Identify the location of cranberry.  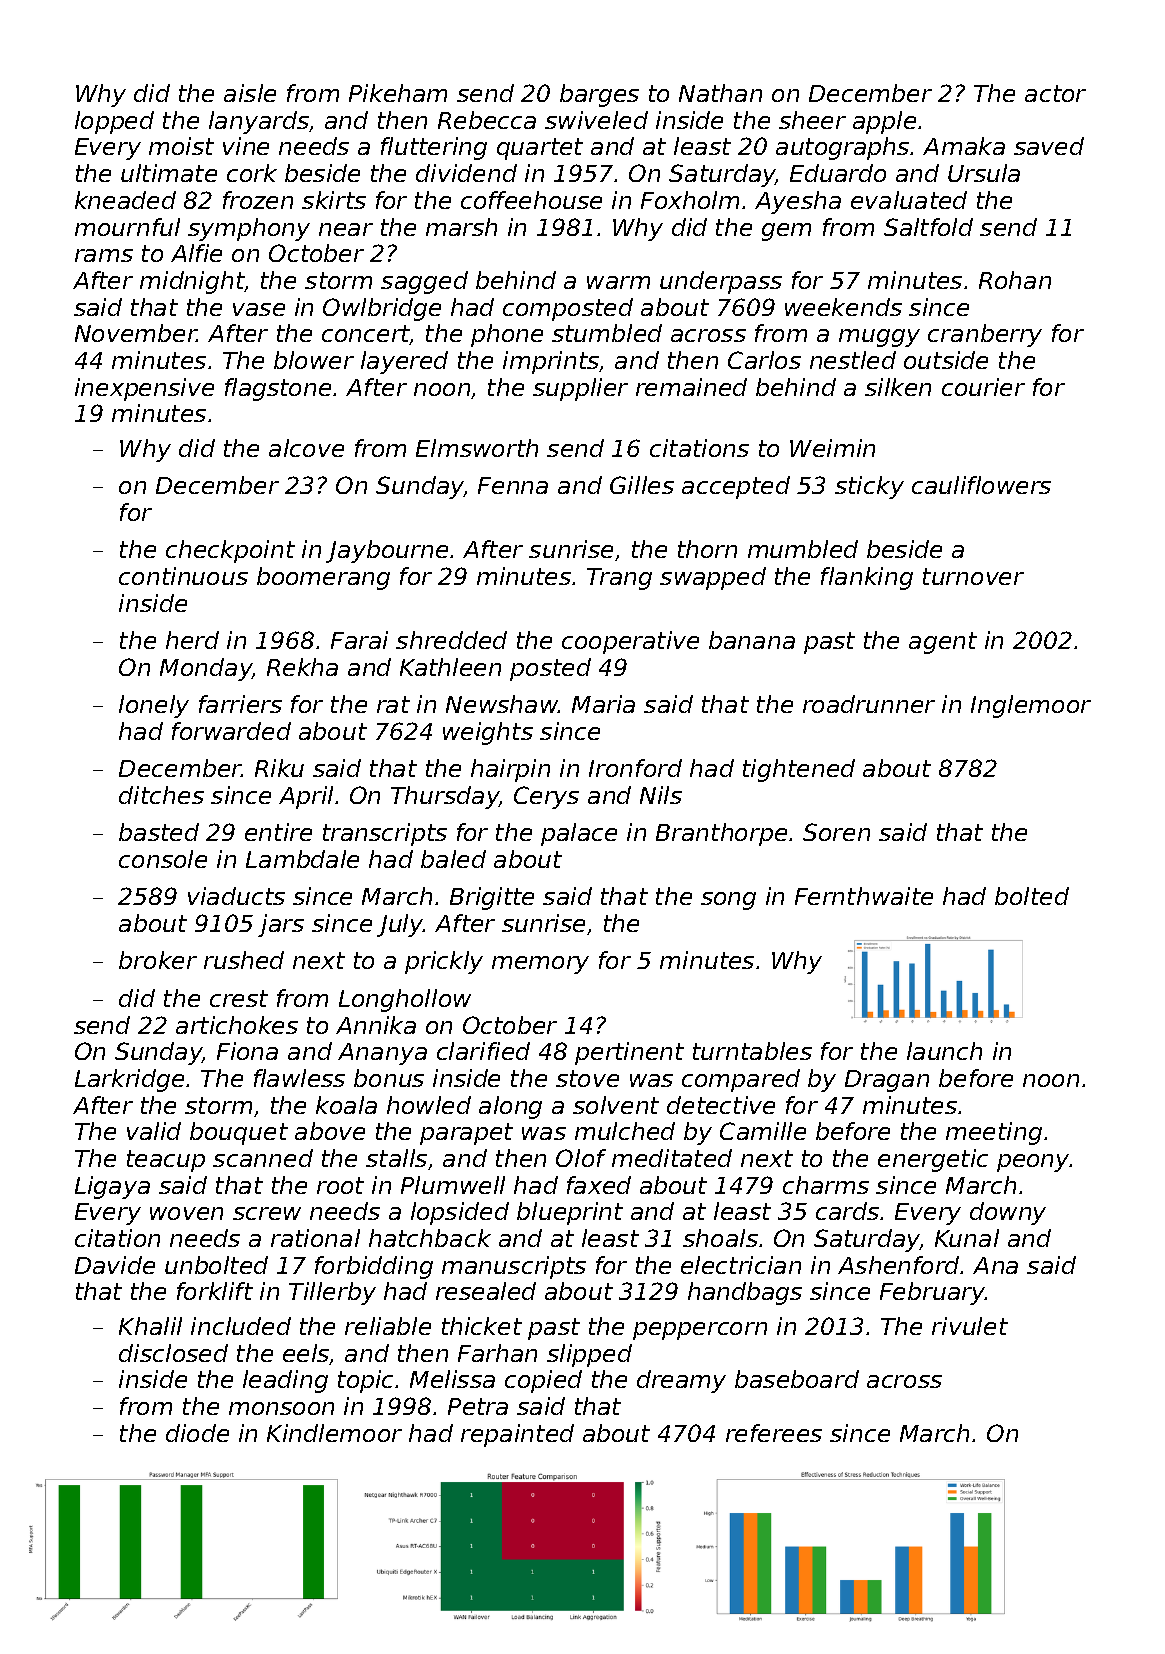
(985, 335).
